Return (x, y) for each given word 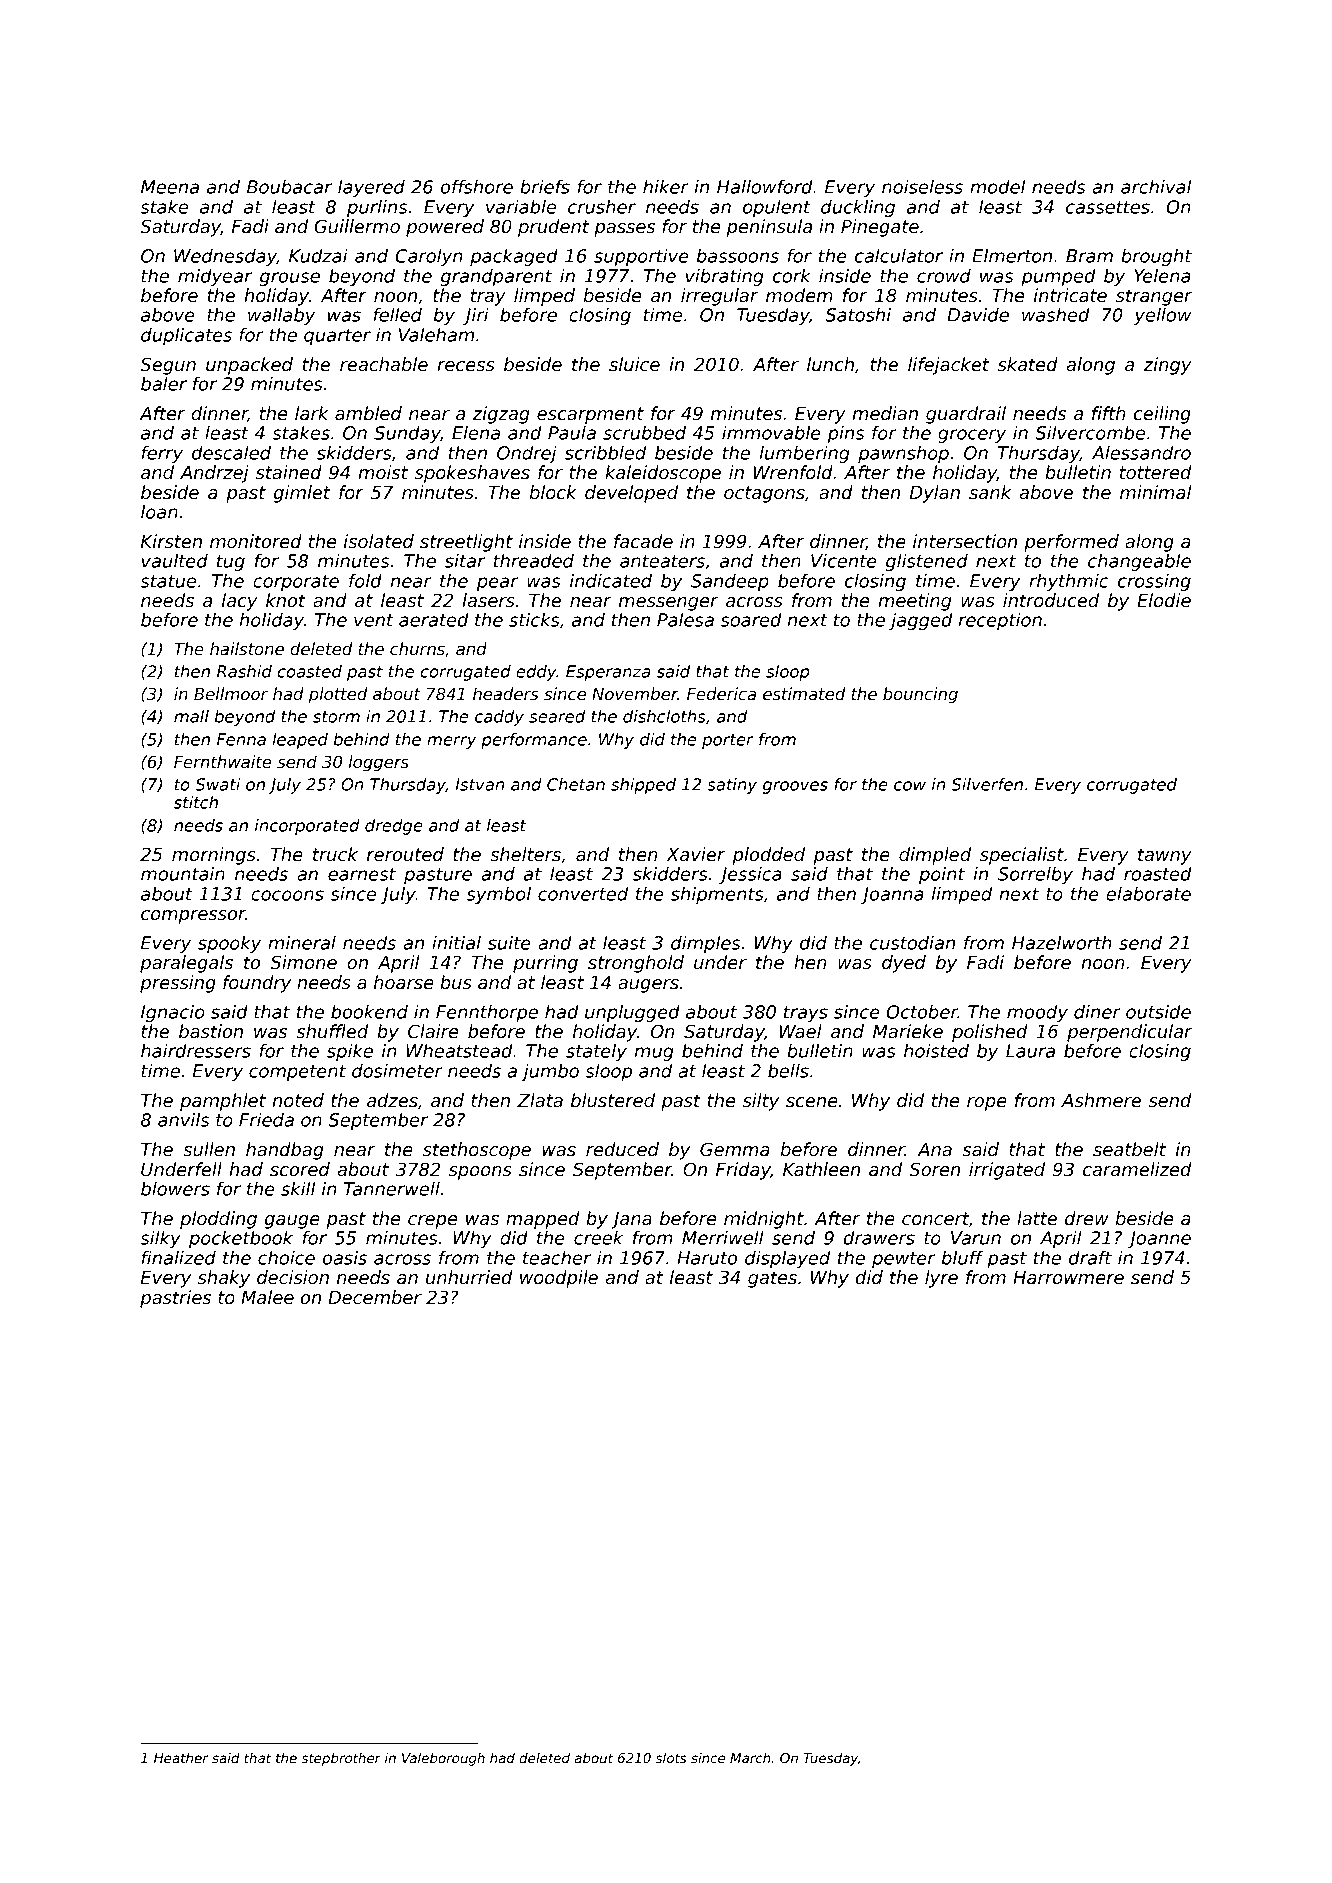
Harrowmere (1068, 1278)
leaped (300, 741)
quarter (337, 337)
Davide (978, 315)
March (750, 1757)
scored (300, 1169)
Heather (181, 1757)
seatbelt (1129, 1149)
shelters (525, 854)
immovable (771, 433)
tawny (1165, 856)
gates (772, 1279)
